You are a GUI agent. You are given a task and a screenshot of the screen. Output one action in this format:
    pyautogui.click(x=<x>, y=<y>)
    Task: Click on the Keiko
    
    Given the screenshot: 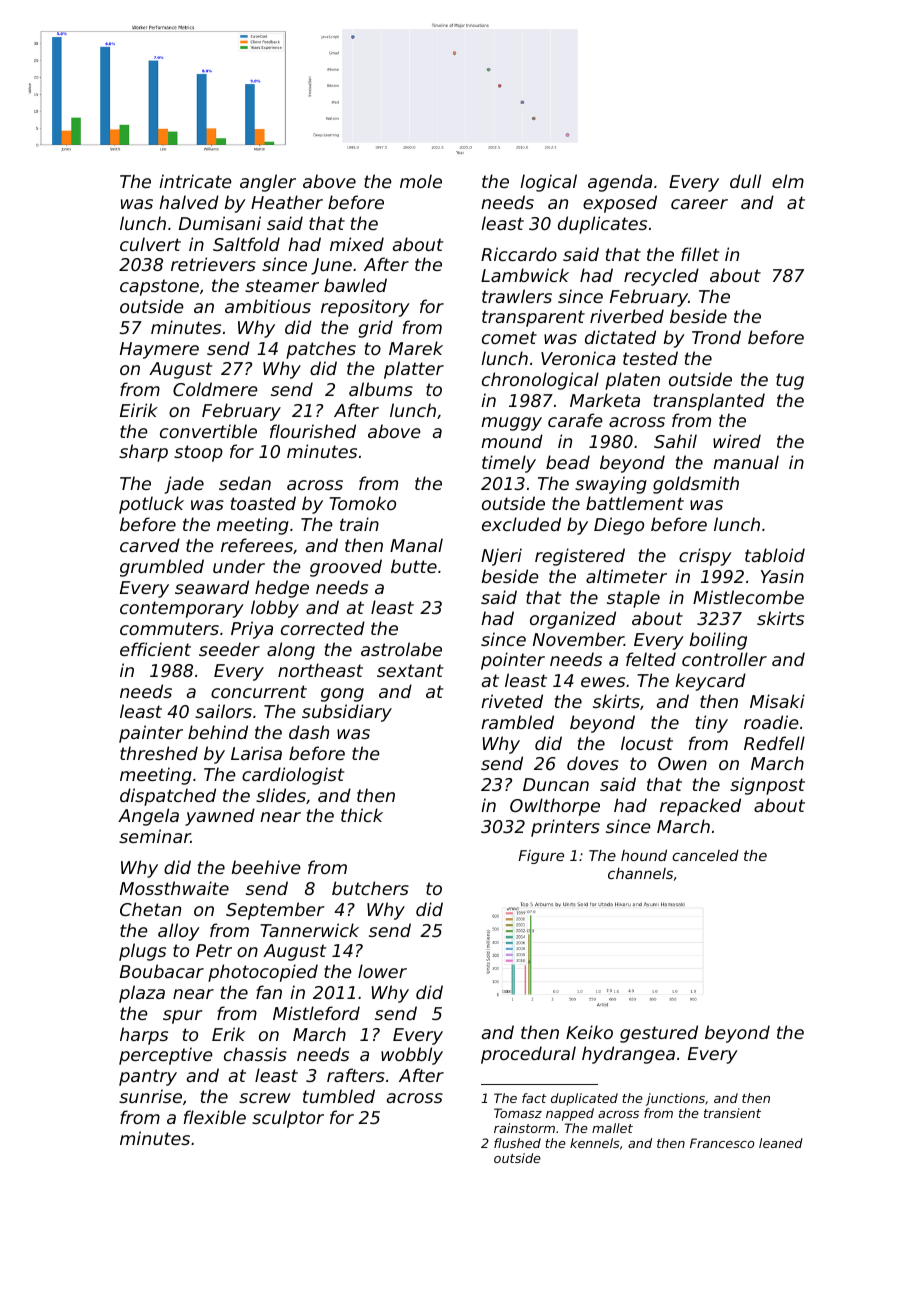 What is the action you would take?
    pyautogui.click(x=589, y=1032)
